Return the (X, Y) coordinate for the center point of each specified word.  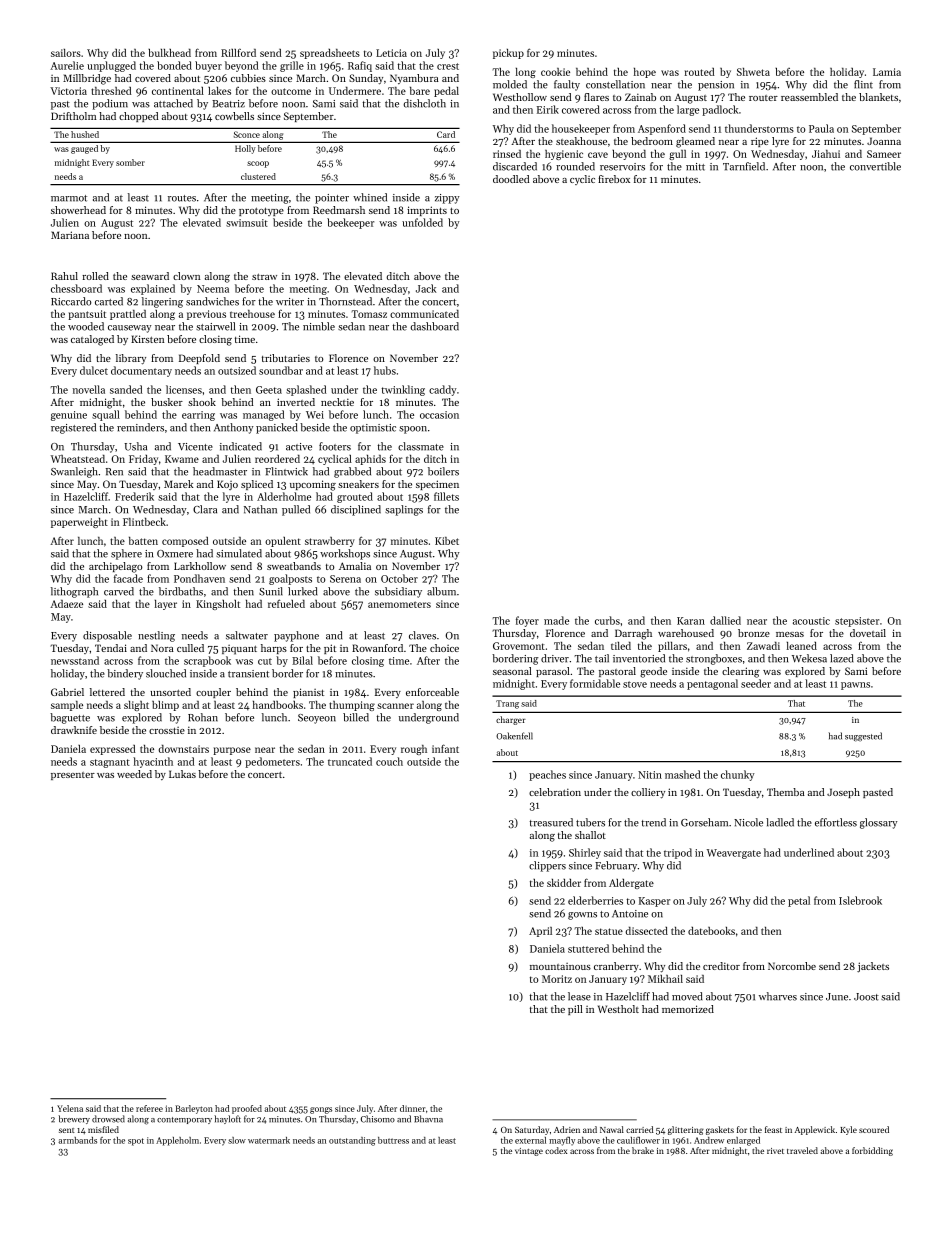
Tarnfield (744, 166)
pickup (508, 54)
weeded (134, 774)
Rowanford (377, 648)
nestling (156, 636)
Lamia (887, 72)
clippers (547, 866)
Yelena (70, 1108)
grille (292, 66)
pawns (855, 686)
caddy (442, 390)
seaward (150, 276)
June (837, 997)
